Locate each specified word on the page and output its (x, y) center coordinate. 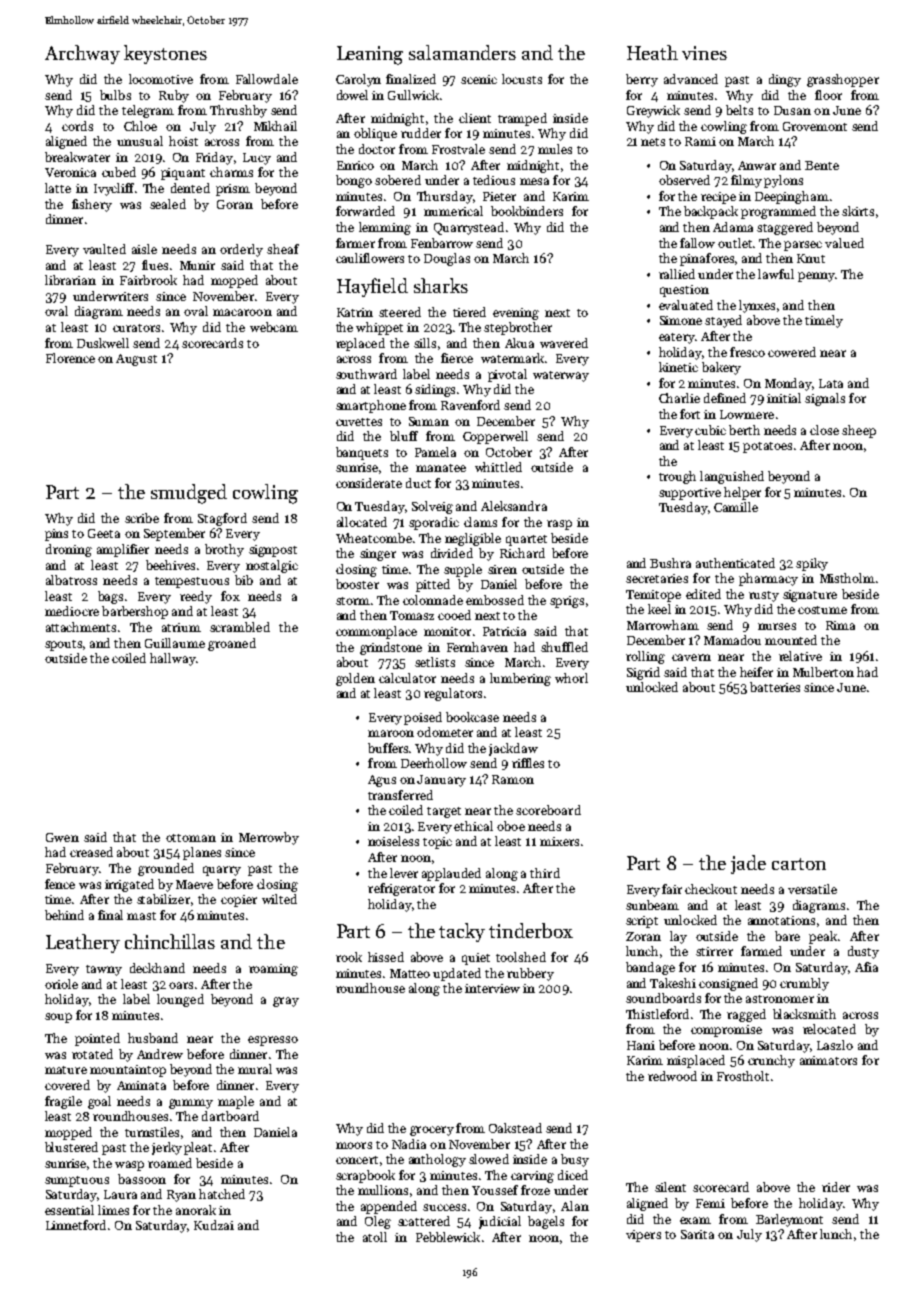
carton (799, 864)
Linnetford (76, 1225)
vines (704, 53)
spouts (63, 645)
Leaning (370, 55)
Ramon (513, 779)
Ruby (174, 96)
